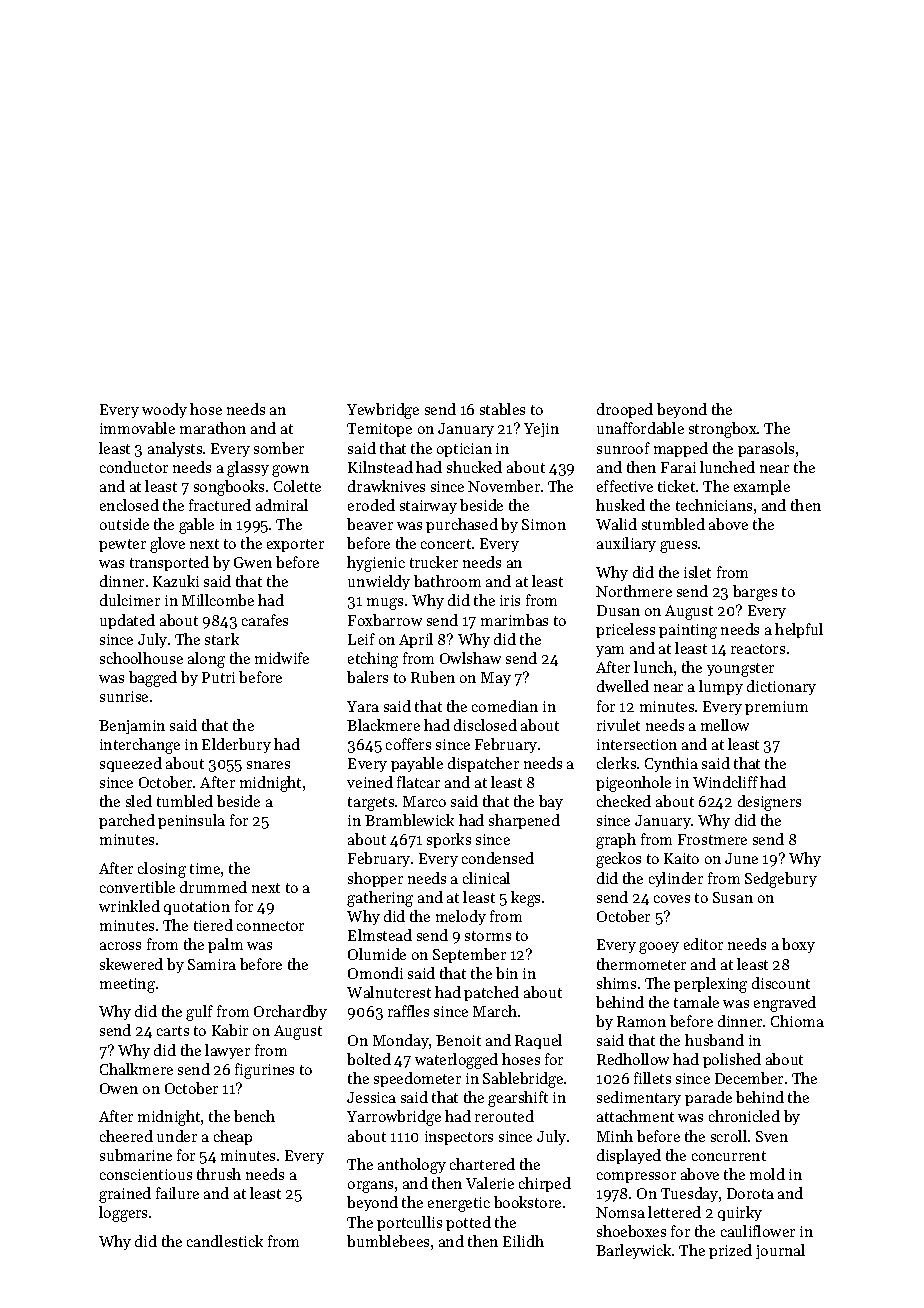  What do you see at coordinates (626, 544) in the page?
I see `auxiliary` at bounding box center [626, 544].
